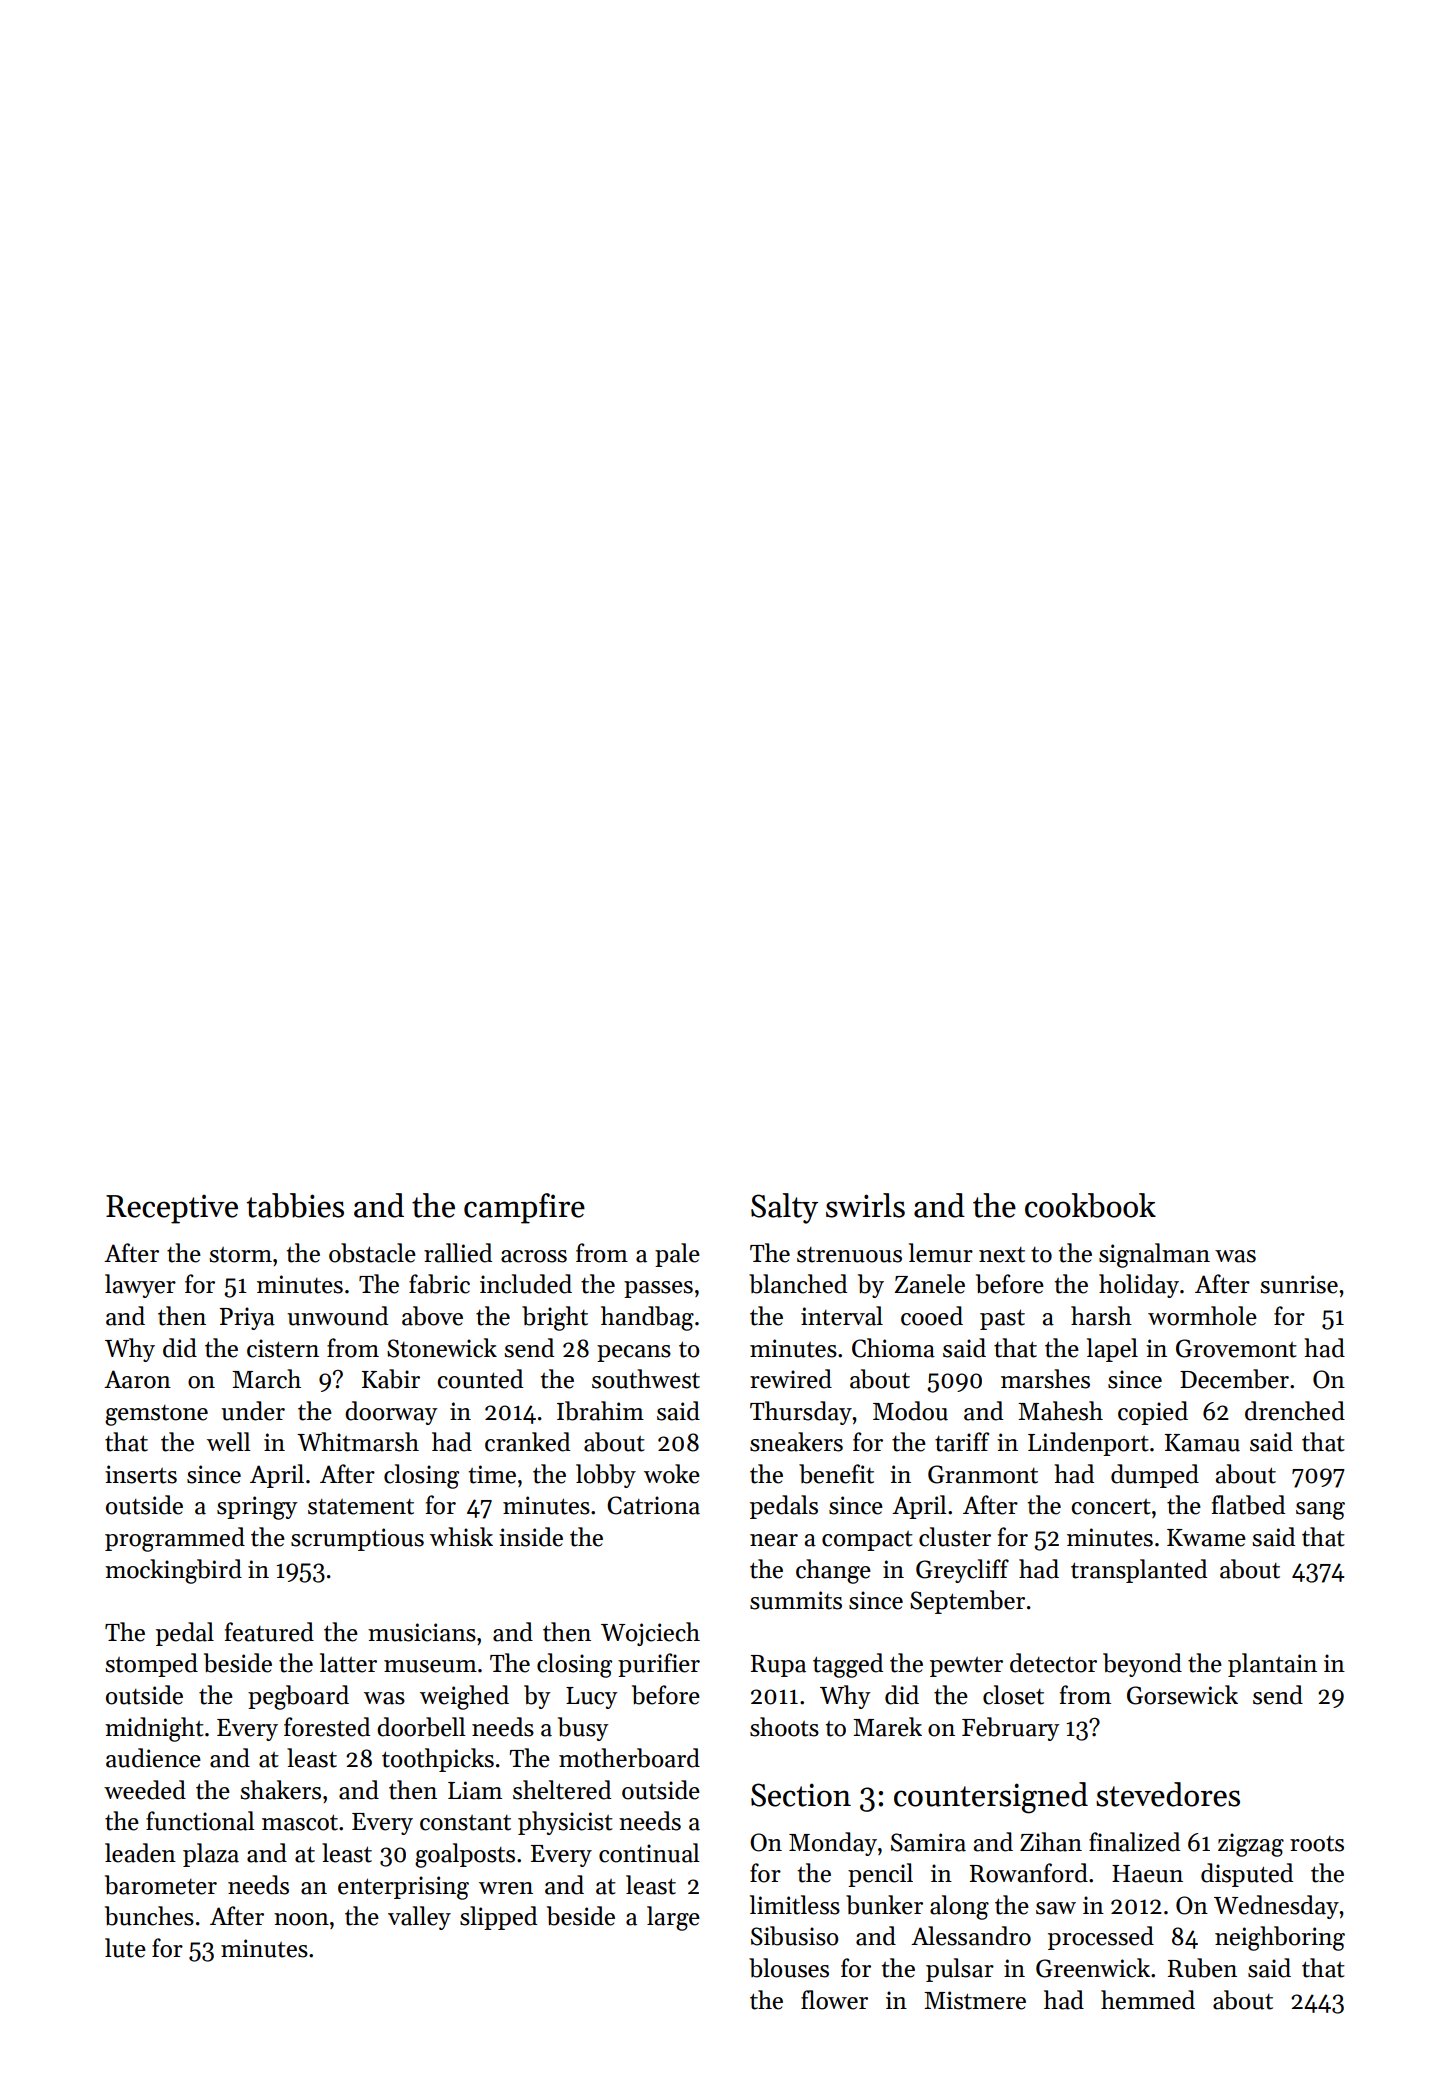 Image resolution: width=1450 pixels, height=2100 pixels. What do you see at coordinates (880, 1875) in the screenshot?
I see `pencil` at bounding box center [880, 1875].
